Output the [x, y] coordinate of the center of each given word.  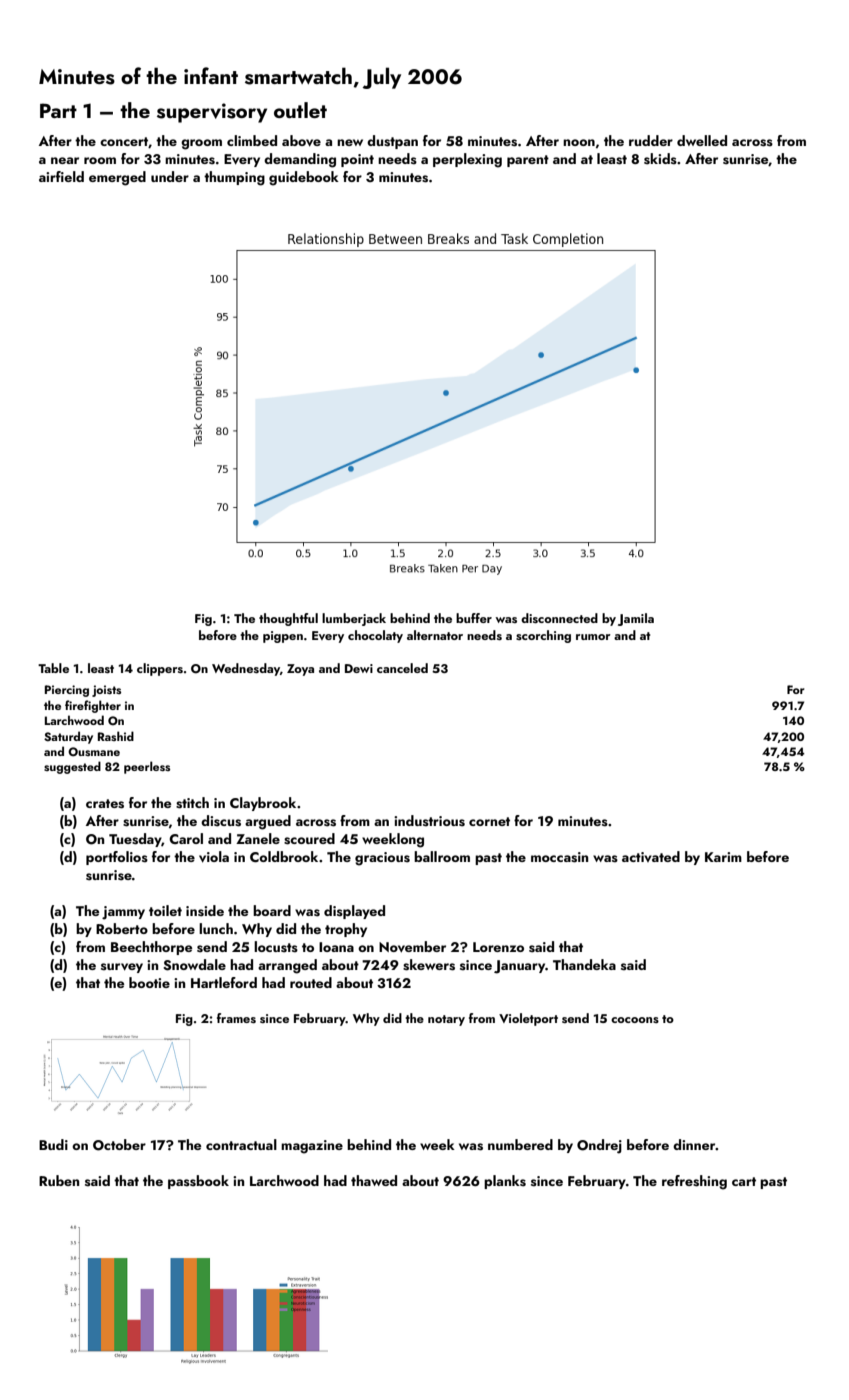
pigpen [283, 637]
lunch [216, 928]
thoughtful [288, 619]
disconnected [559, 618]
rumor [593, 637]
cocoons [635, 1020]
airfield [61, 176]
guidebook [304, 178]
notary [446, 1020]
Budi [53, 1144]
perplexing [467, 160]
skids [660, 159]
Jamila [636, 619]
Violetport [528, 1019]
